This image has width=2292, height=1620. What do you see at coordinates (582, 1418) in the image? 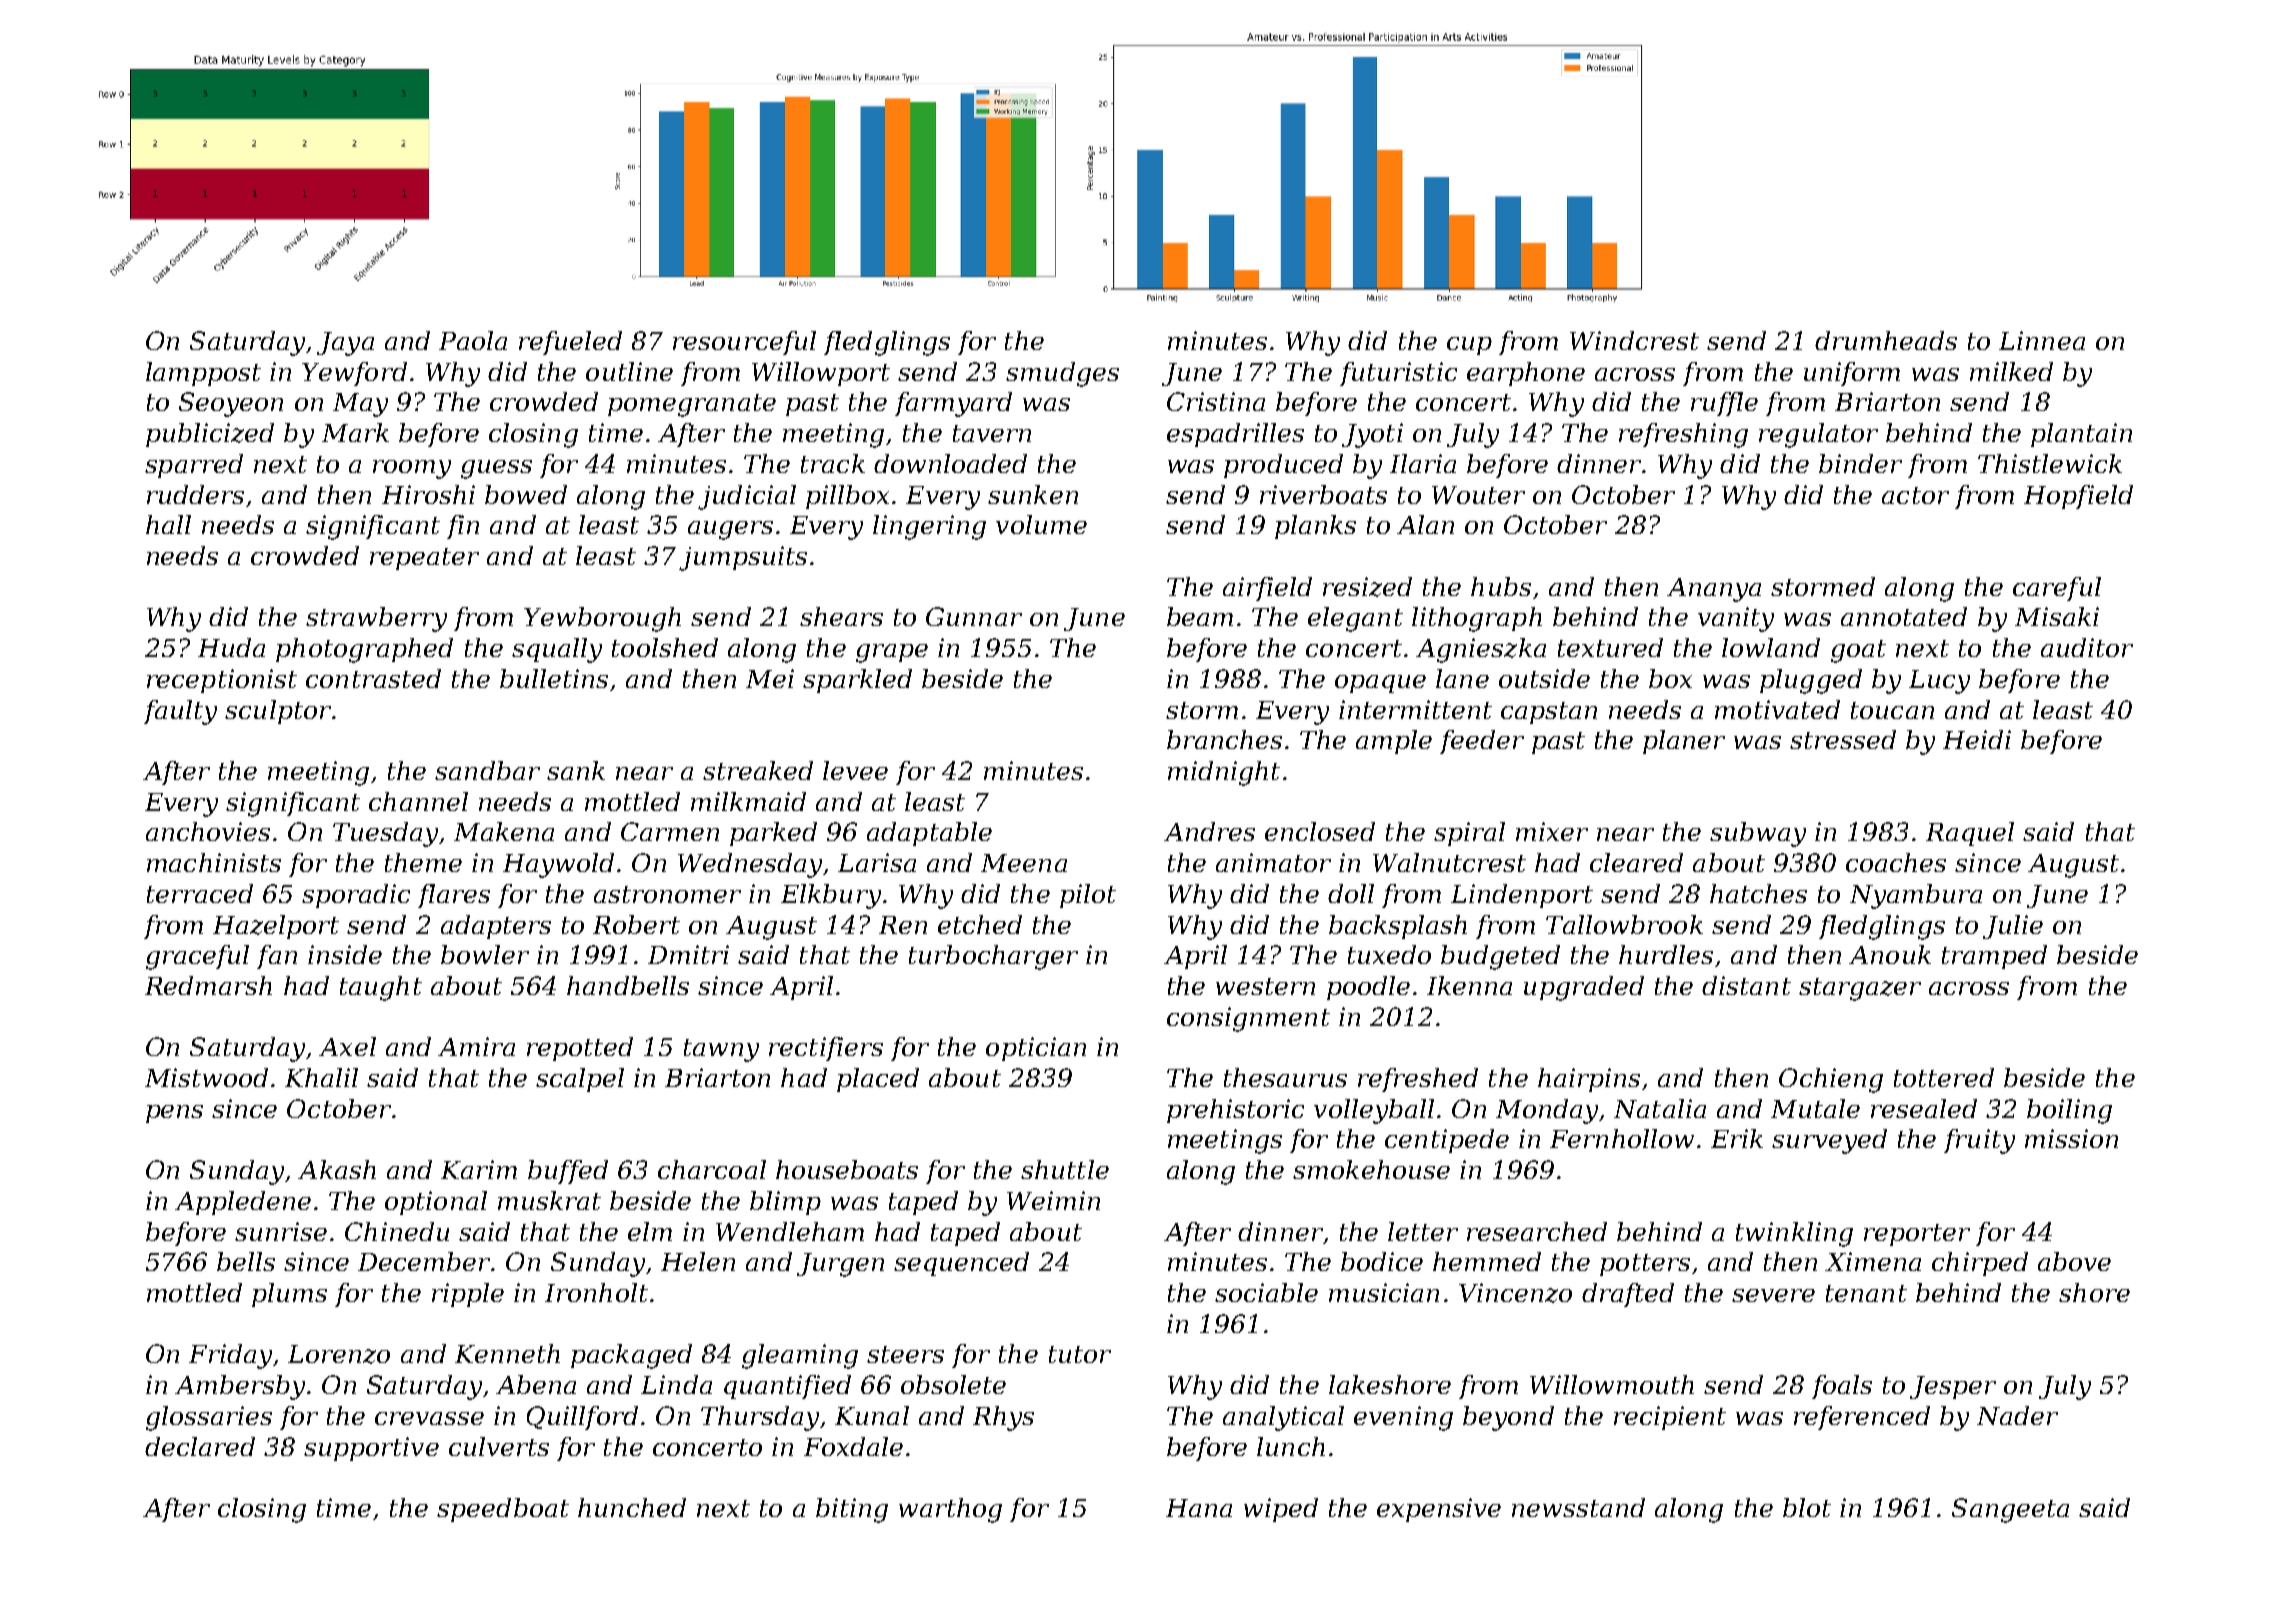
I see `Quillford` at bounding box center [582, 1418].
